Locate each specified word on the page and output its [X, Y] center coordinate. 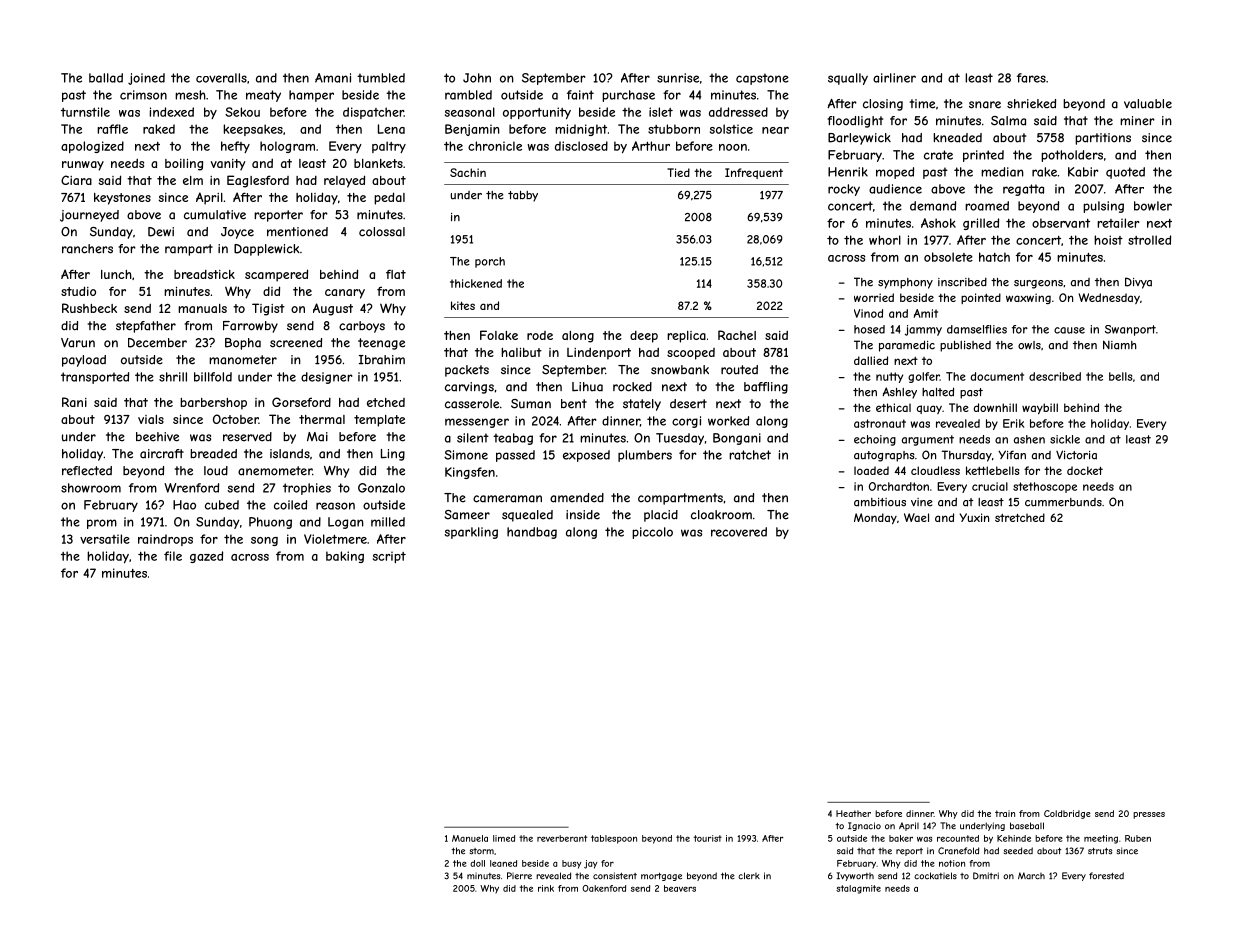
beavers [680, 888]
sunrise [678, 78]
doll [477, 863]
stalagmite [858, 889]
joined [146, 79]
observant [1061, 223]
